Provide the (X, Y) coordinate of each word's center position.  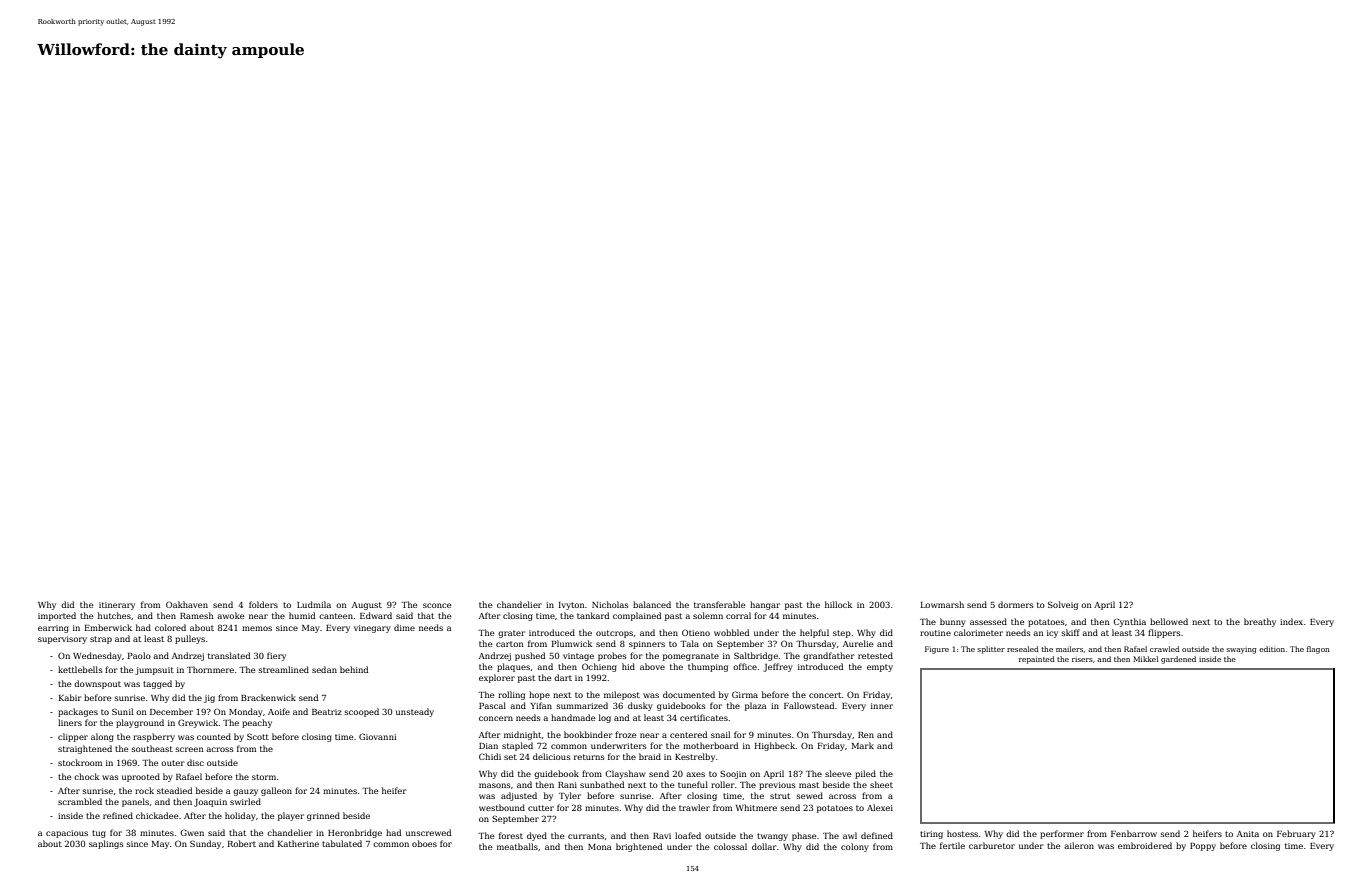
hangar (765, 605)
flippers (1164, 633)
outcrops (614, 634)
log (605, 718)
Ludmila (314, 604)
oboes (424, 843)
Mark (862, 745)
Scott (258, 736)
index (1291, 621)
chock (86, 776)
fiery (276, 656)
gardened (1178, 660)
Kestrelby (695, 757)
